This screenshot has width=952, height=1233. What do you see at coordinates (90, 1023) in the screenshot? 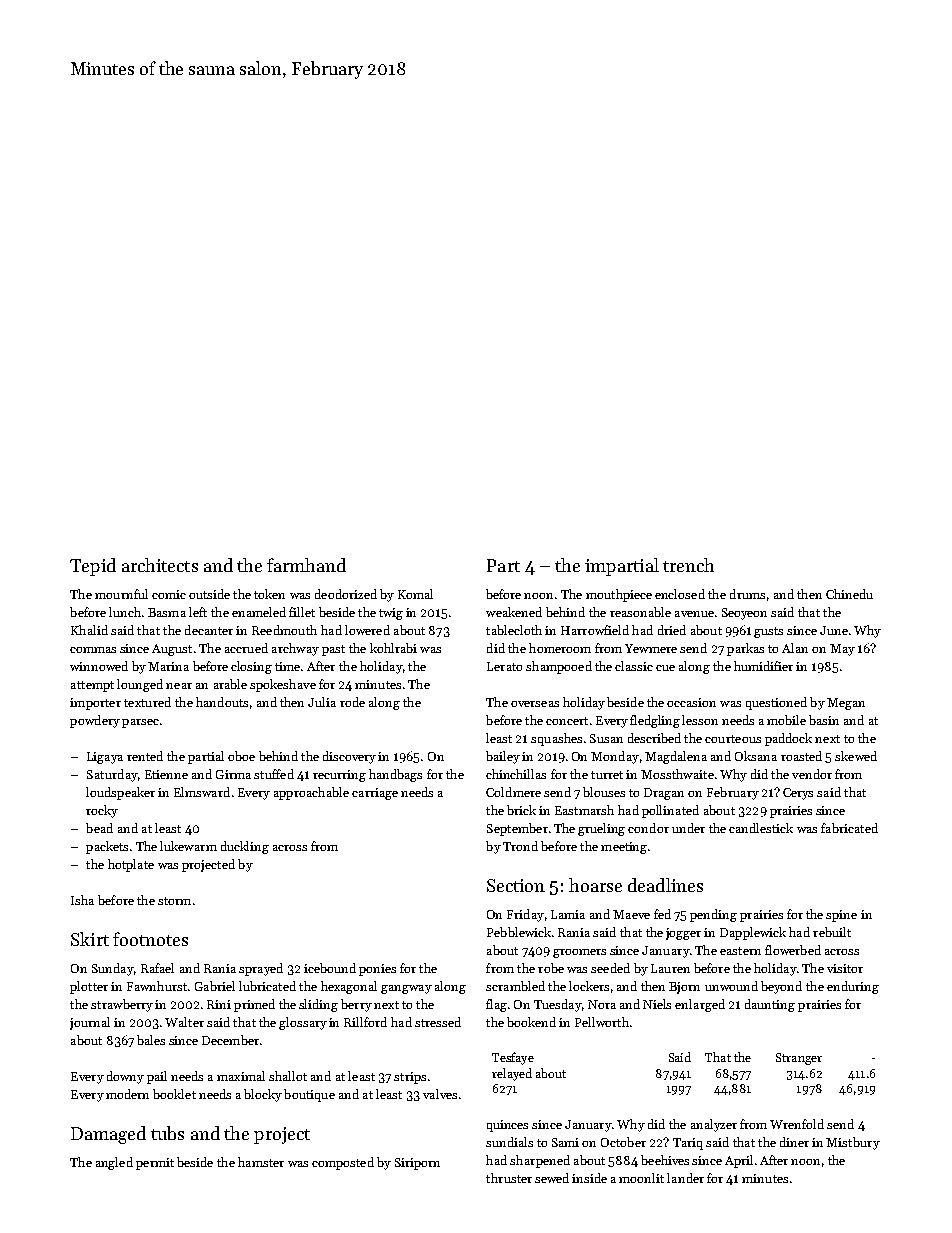
I see `journal` at bounding box center [90, 1023].
